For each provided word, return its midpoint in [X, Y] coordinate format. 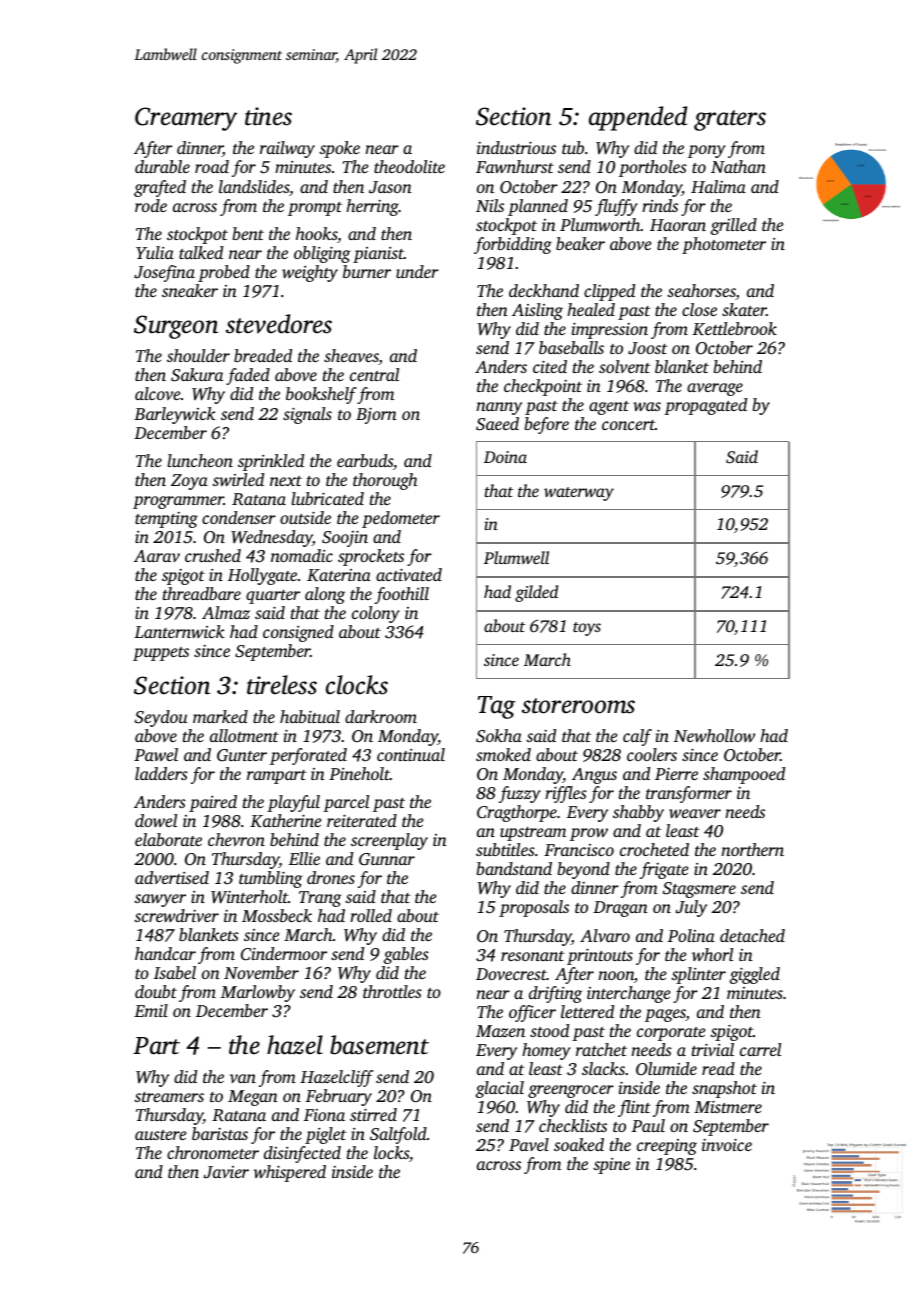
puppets [161, 654]
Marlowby [258, 993]
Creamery [186, 119]
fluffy [616, 207]
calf [637, 737]
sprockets [371, 557]
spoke [339, 149]
